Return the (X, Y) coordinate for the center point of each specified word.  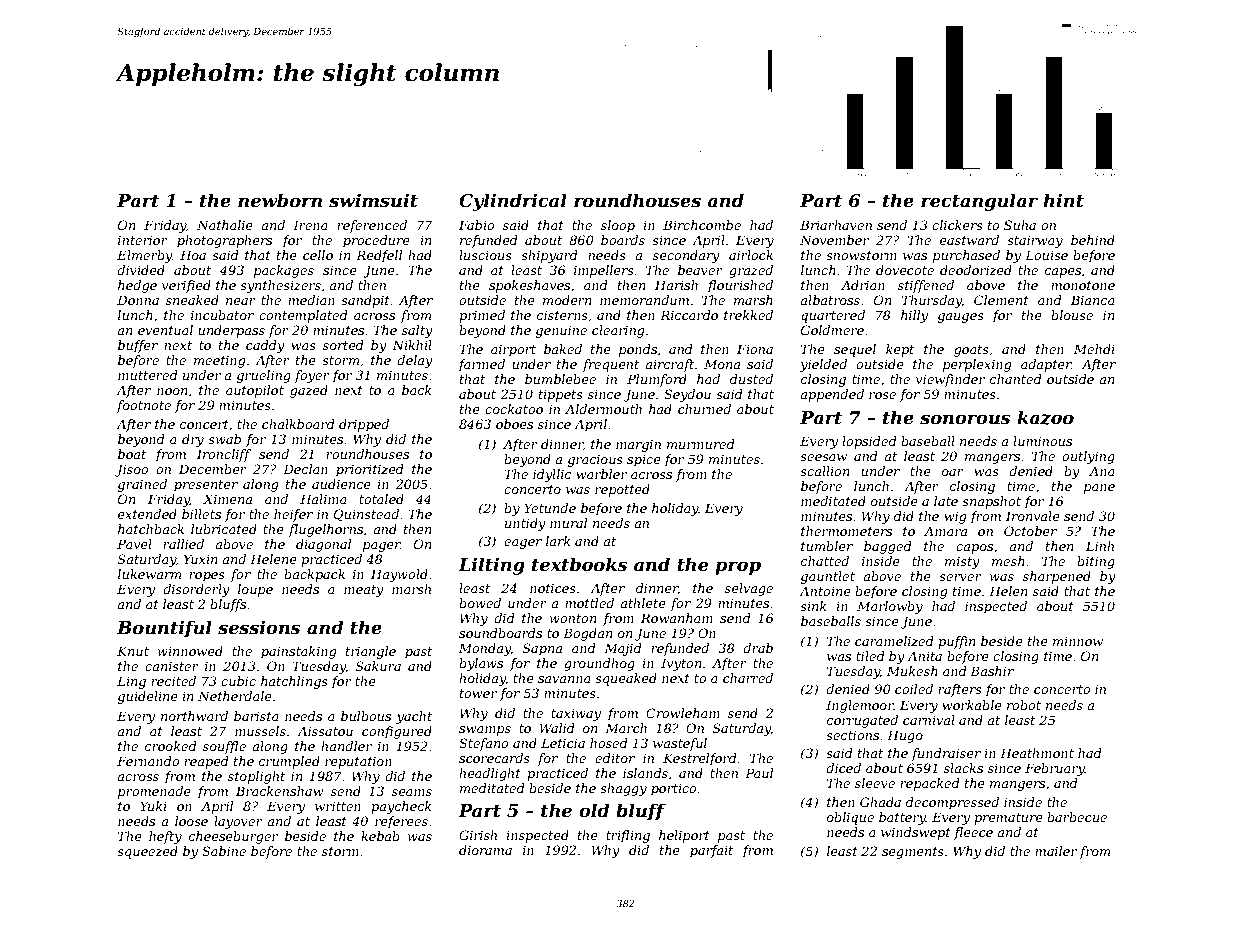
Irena (310, 225)
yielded (823, 365)
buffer (138, 346)
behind (1093, 240)
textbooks (580, 564)
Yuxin (200, 559)
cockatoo (514, 409)
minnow (1078, 641)
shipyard (549, 256)
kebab (380, 836)
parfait (711, 851)
